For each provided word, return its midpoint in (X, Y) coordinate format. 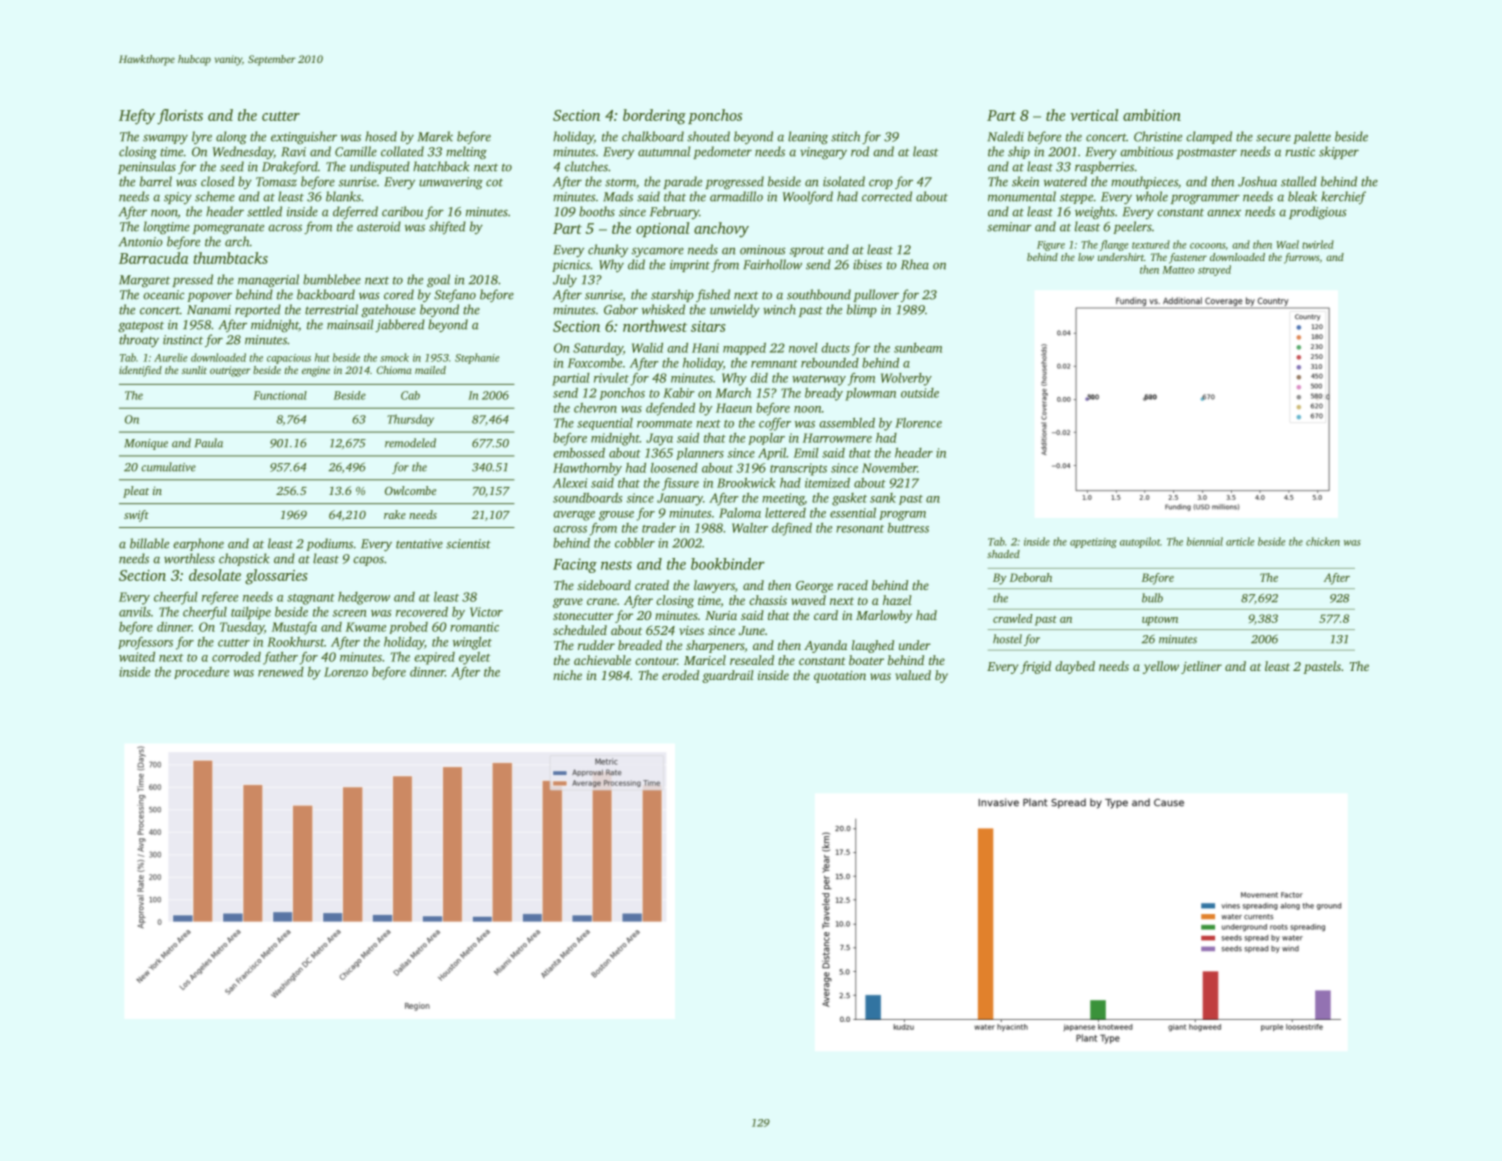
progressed (734, 183)
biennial (1205, 541)
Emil (806, 453)
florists (180, 117)
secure (1273, 138)
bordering (654, 117)
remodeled (410, 443)
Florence (918, 423)
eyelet (474, 658)
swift (136, 516)
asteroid (379, 226)
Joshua (1257, 181)
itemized (827, 482)
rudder (596, 645)
